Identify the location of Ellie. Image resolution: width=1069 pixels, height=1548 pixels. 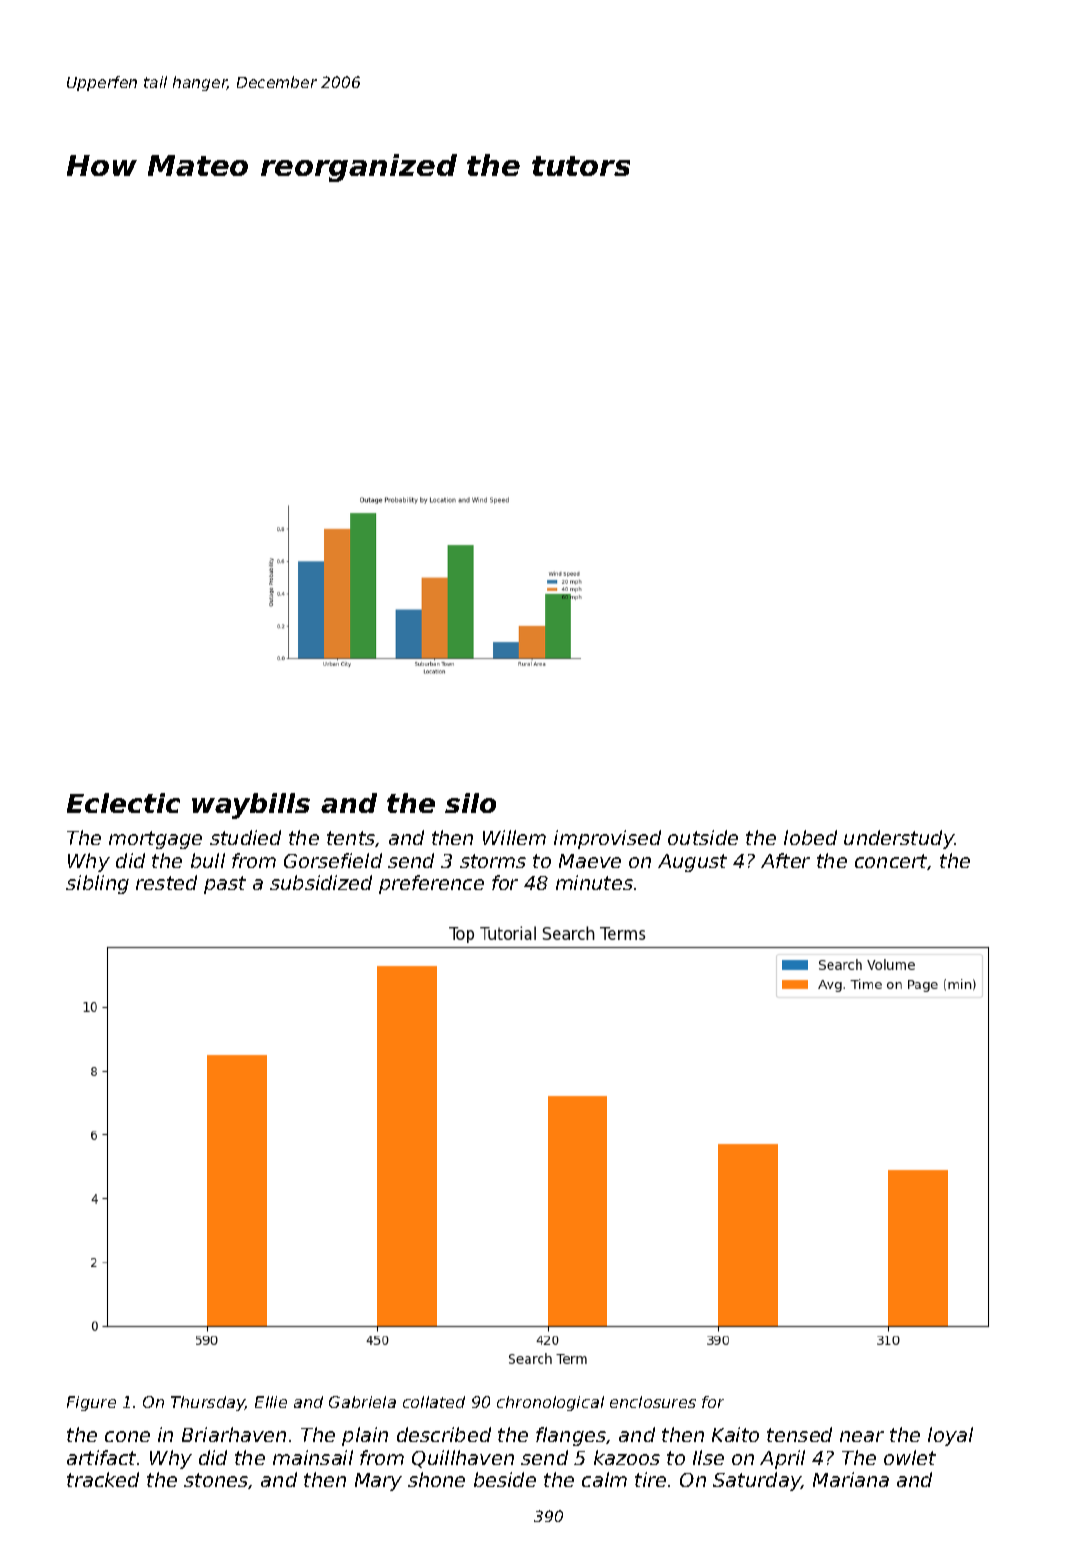
(271, 1402).
